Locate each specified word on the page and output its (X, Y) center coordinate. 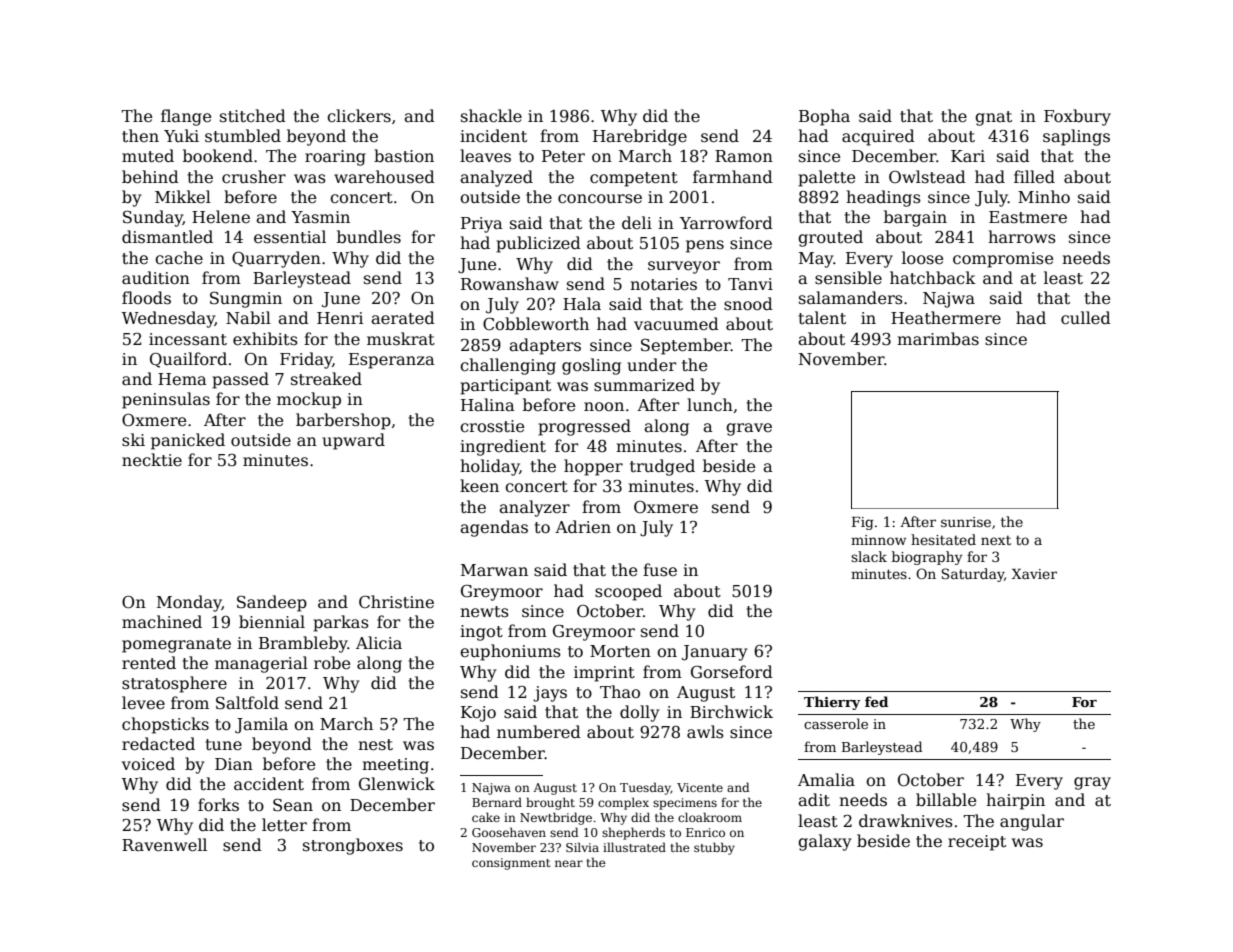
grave (749, 429)
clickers (359, 116)
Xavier (1034, 574)
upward (353, 441)
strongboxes (353, 846)
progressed (584, 427)
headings (883, 198)
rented (149, 663)
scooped (628, 592)
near (569, 863)
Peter (563, 156)
